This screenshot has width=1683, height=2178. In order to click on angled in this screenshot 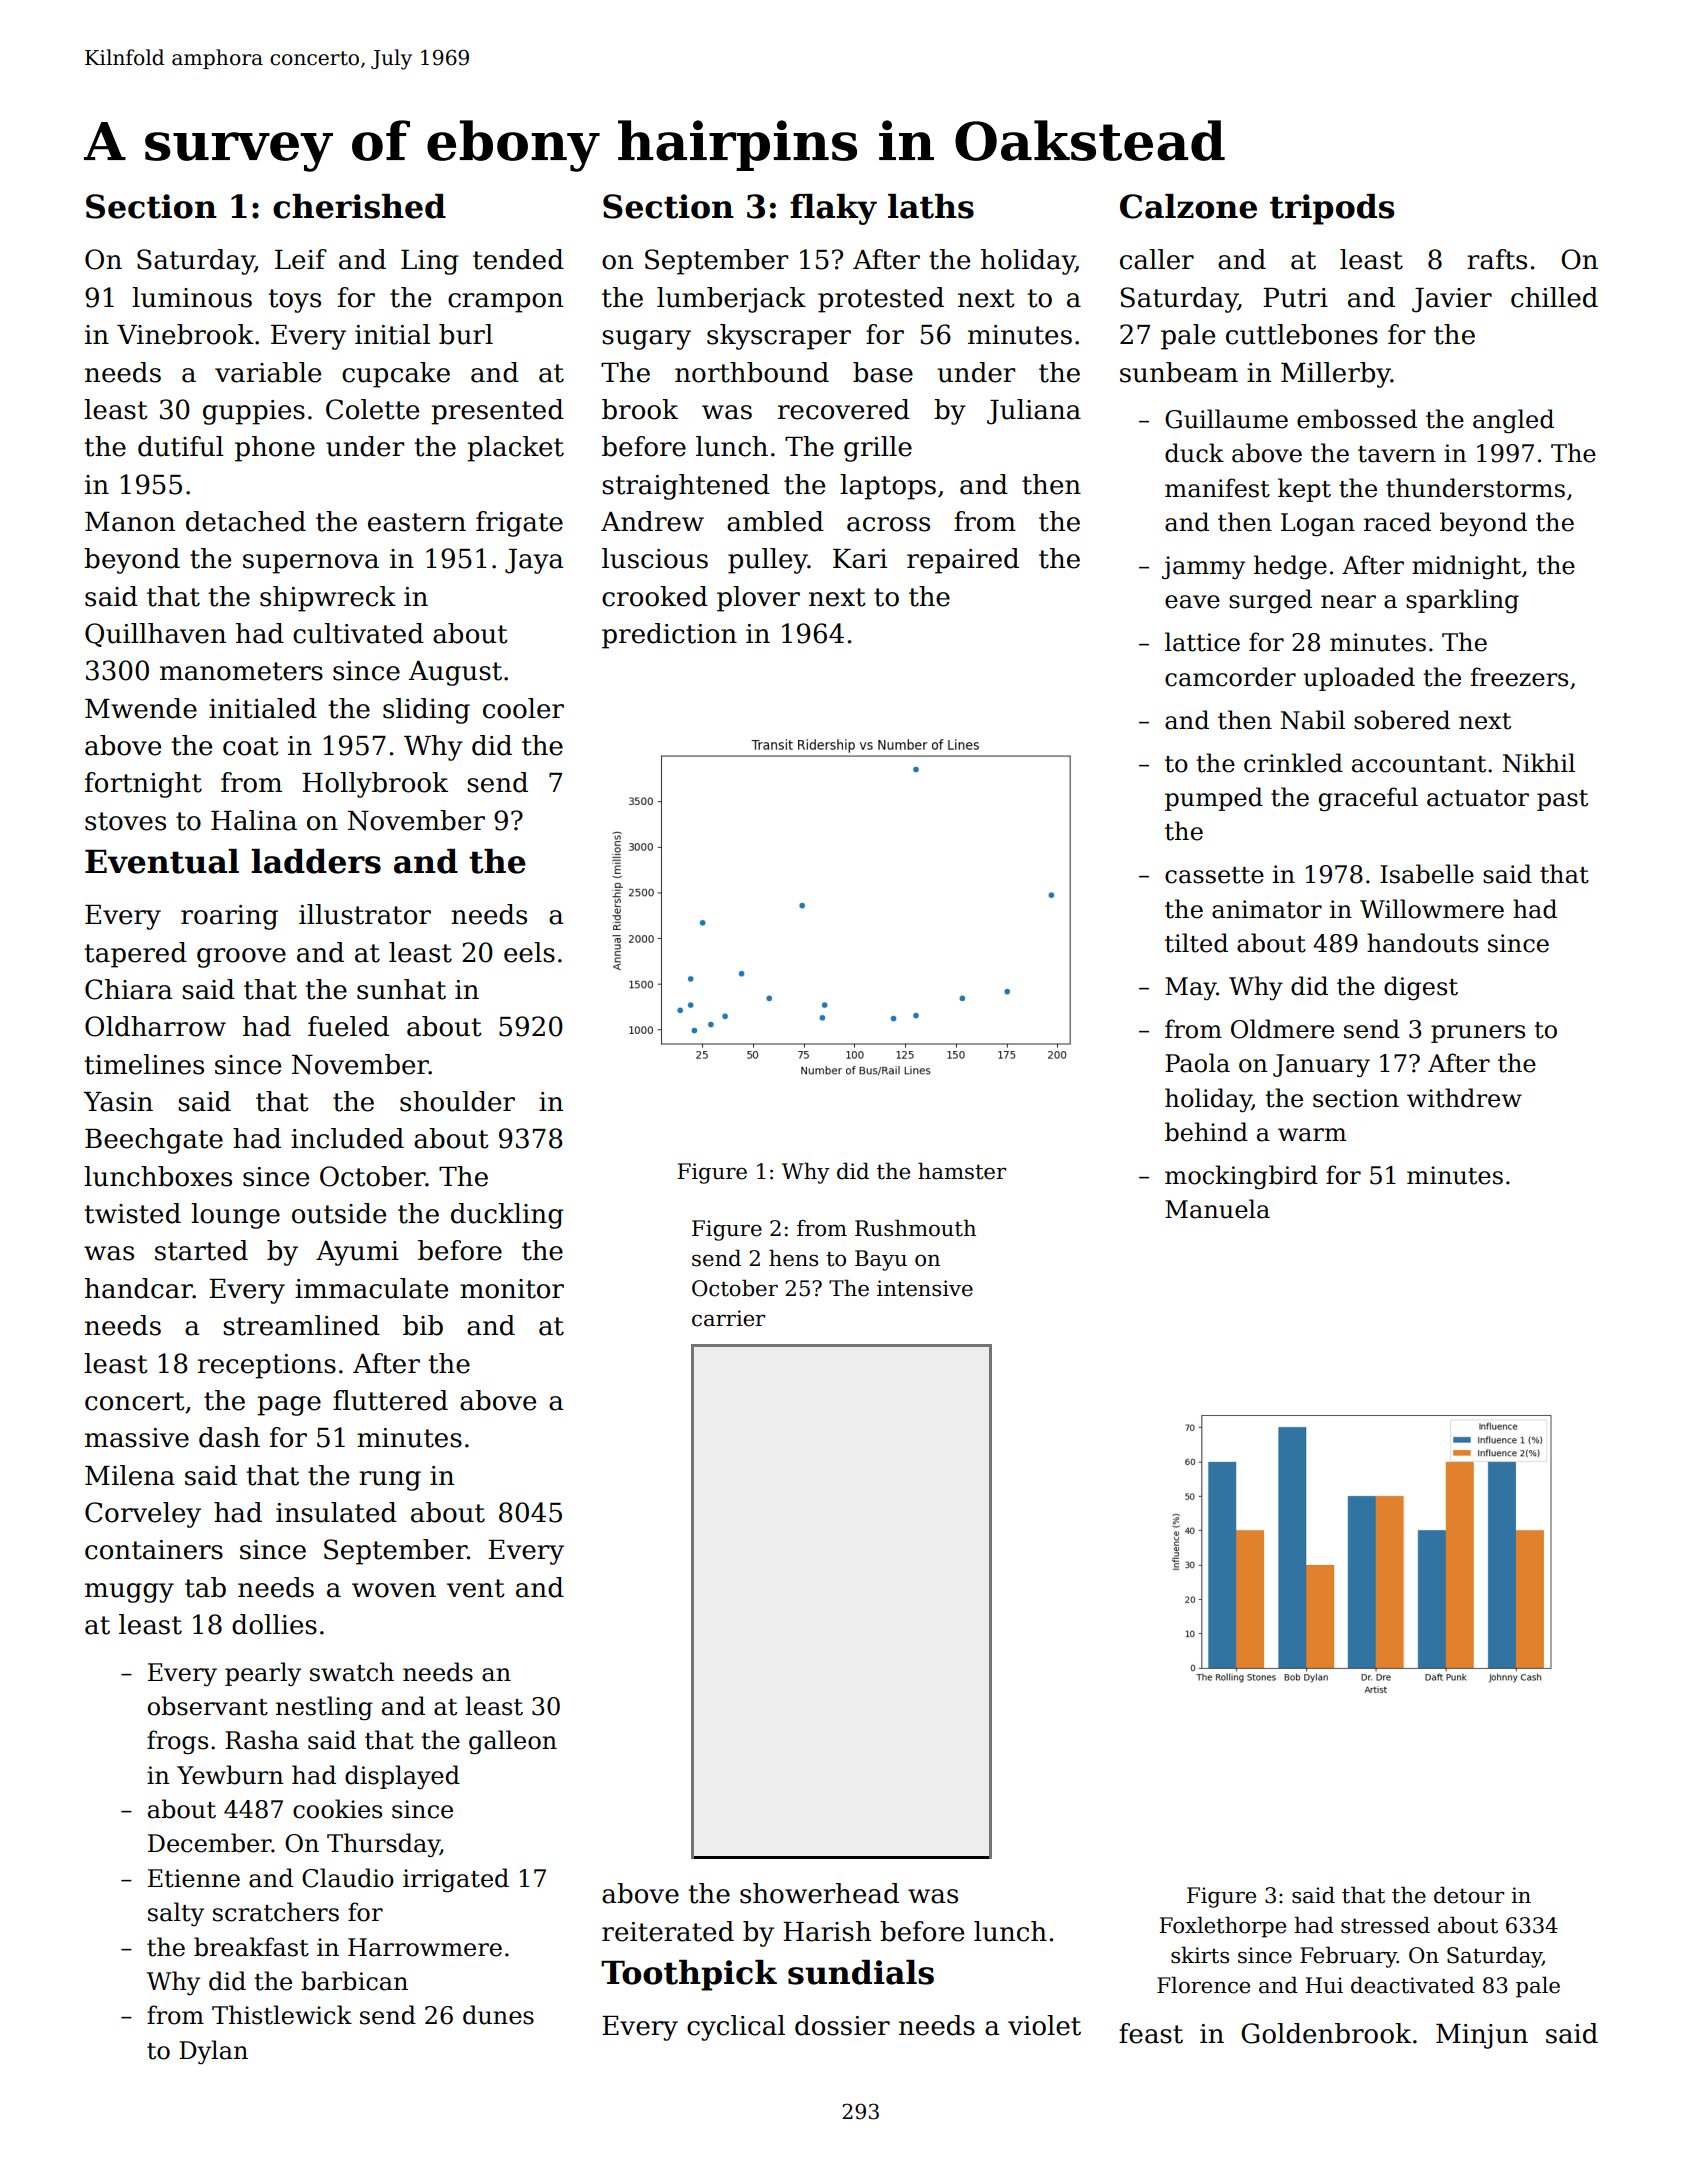, I will do `click(1513, 421)`.
